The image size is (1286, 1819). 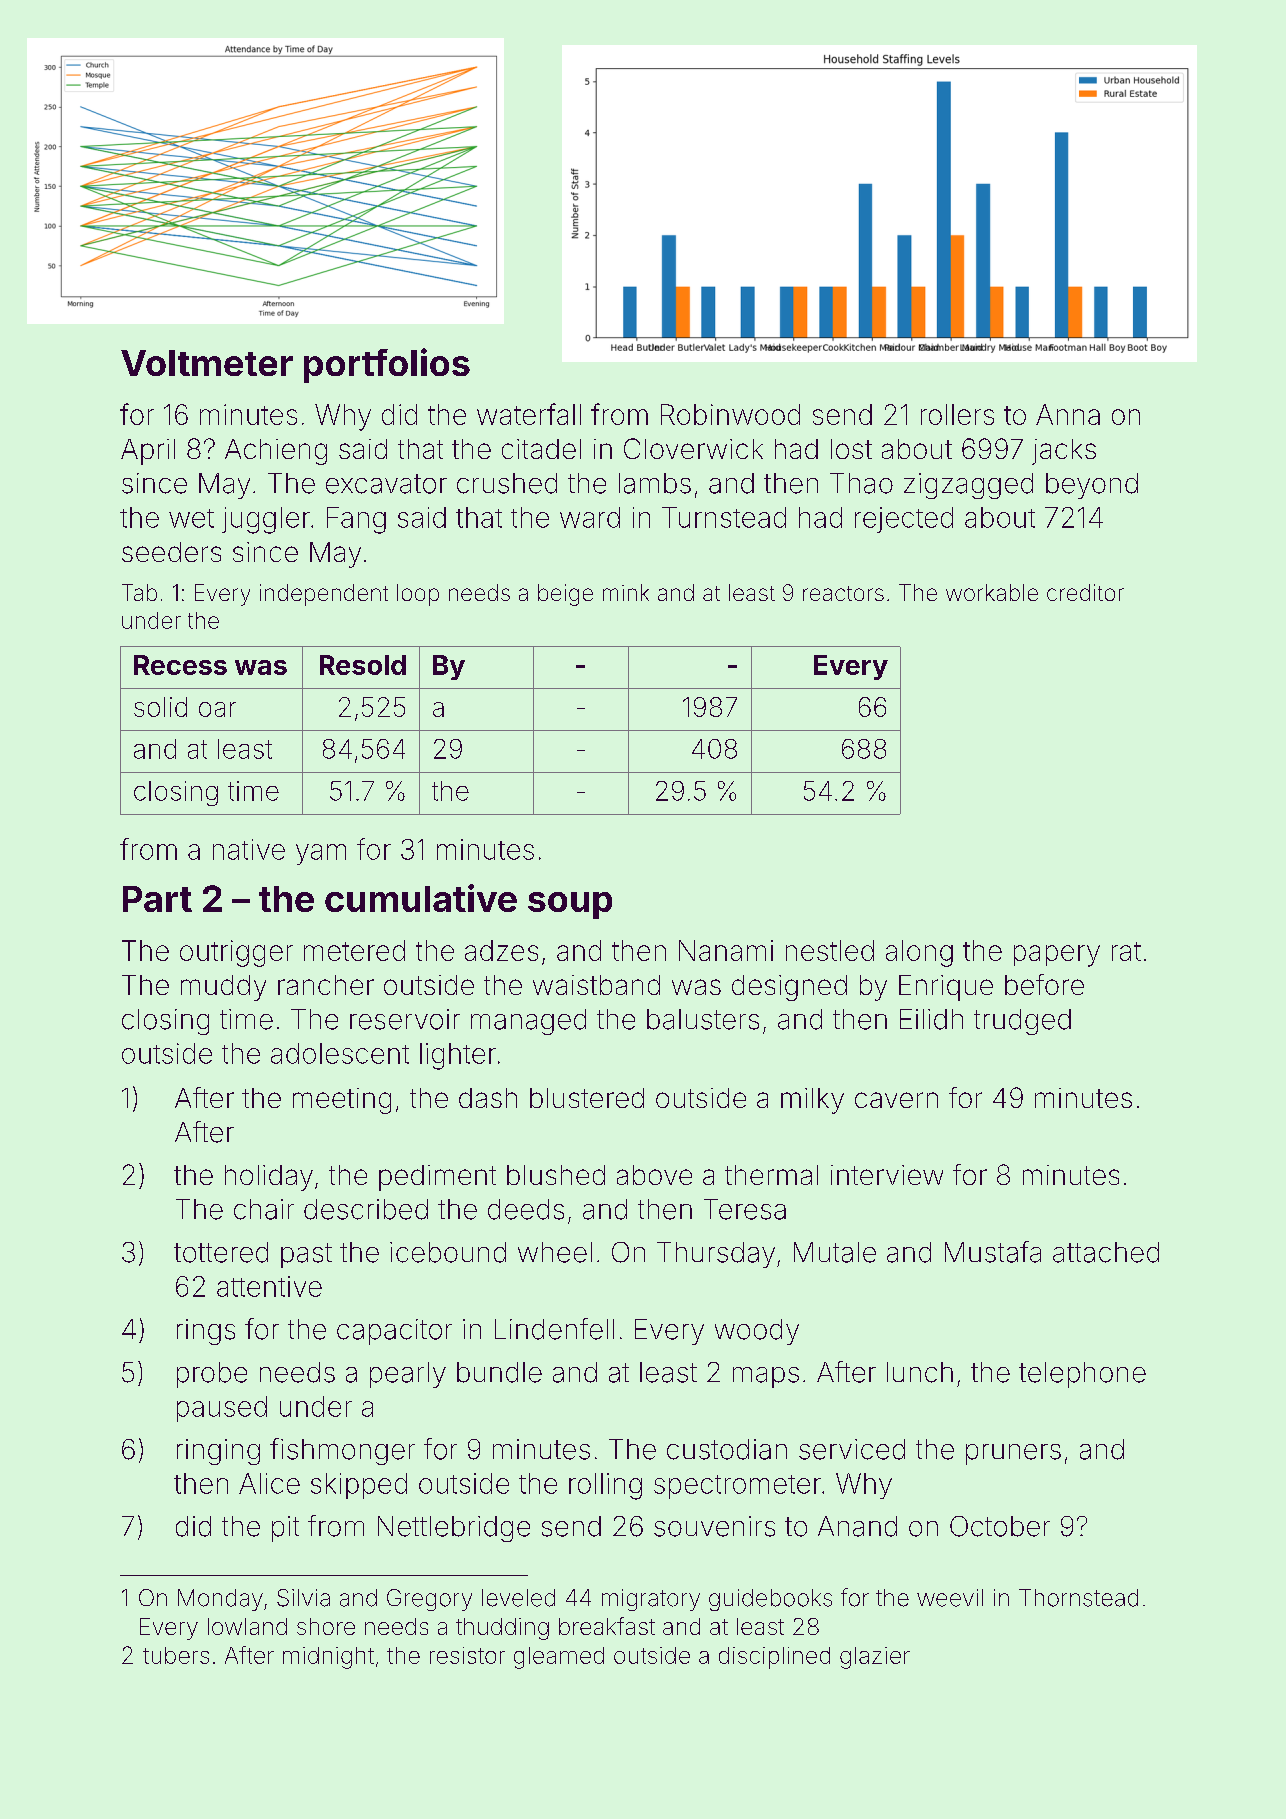 What do you see at coordinates (386, 484) in the image?
I see `excavator` at bounding box center [386, 484].
